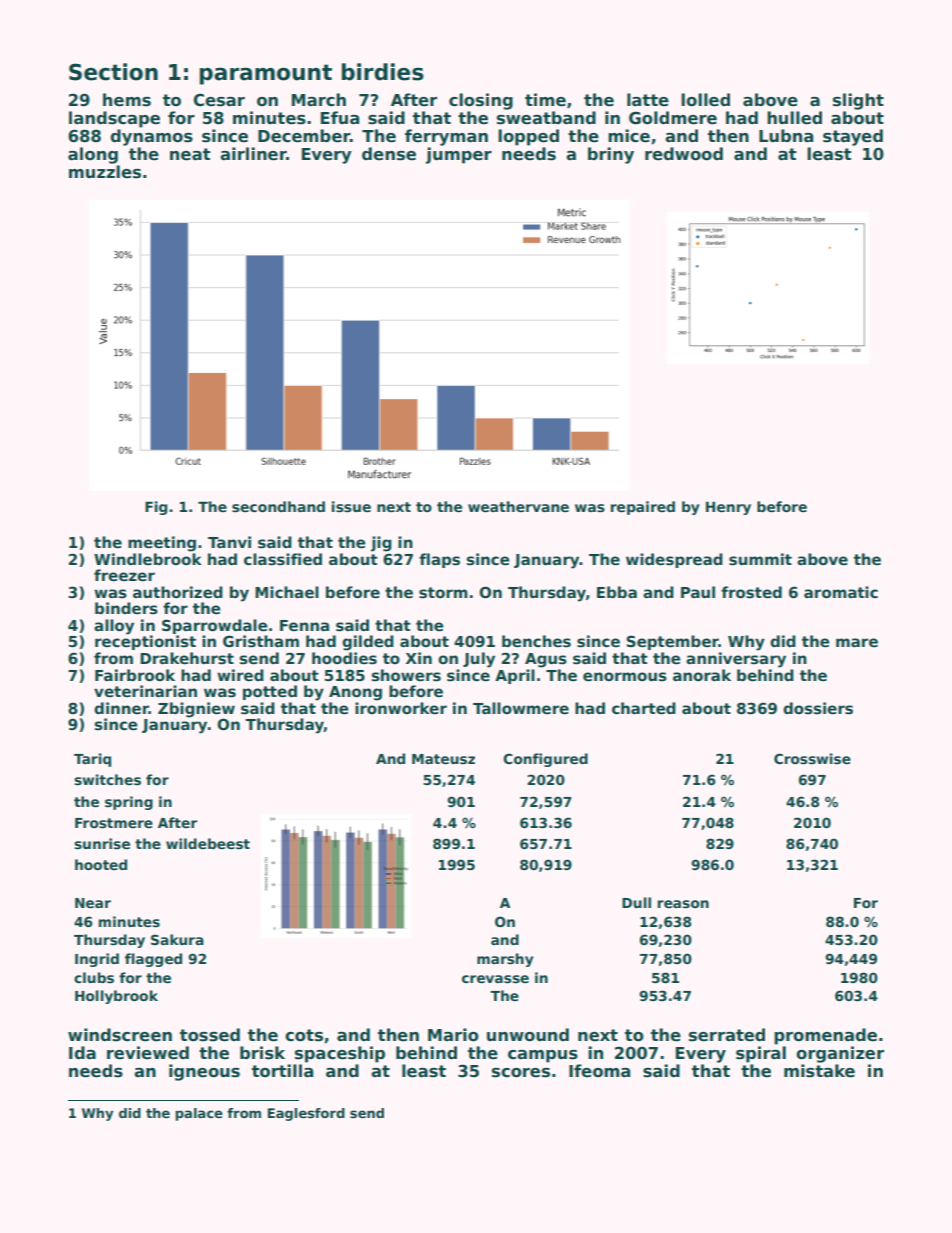 This image has height=1233, width=952. Describe the element at coordinates (381, 544) in the image. I see `jig` at that location.
